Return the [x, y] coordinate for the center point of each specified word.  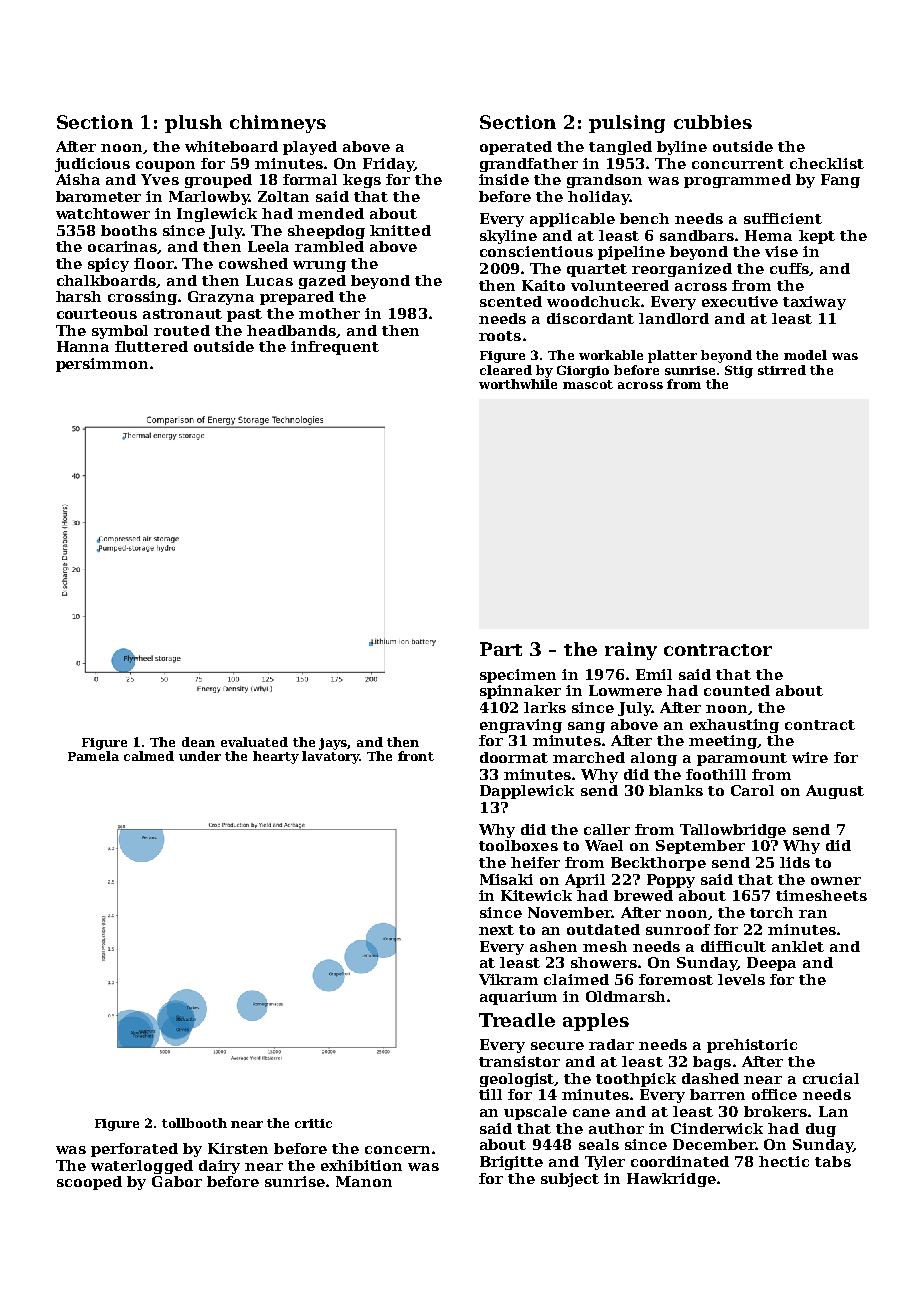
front [416, 756]
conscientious [536, 251]
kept [817, 237]
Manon [364, 1181]
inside [504, 179]
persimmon [102, 365]
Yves [160, 179]
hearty [276, 757]
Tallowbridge [733, 831]
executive [740, 301]
